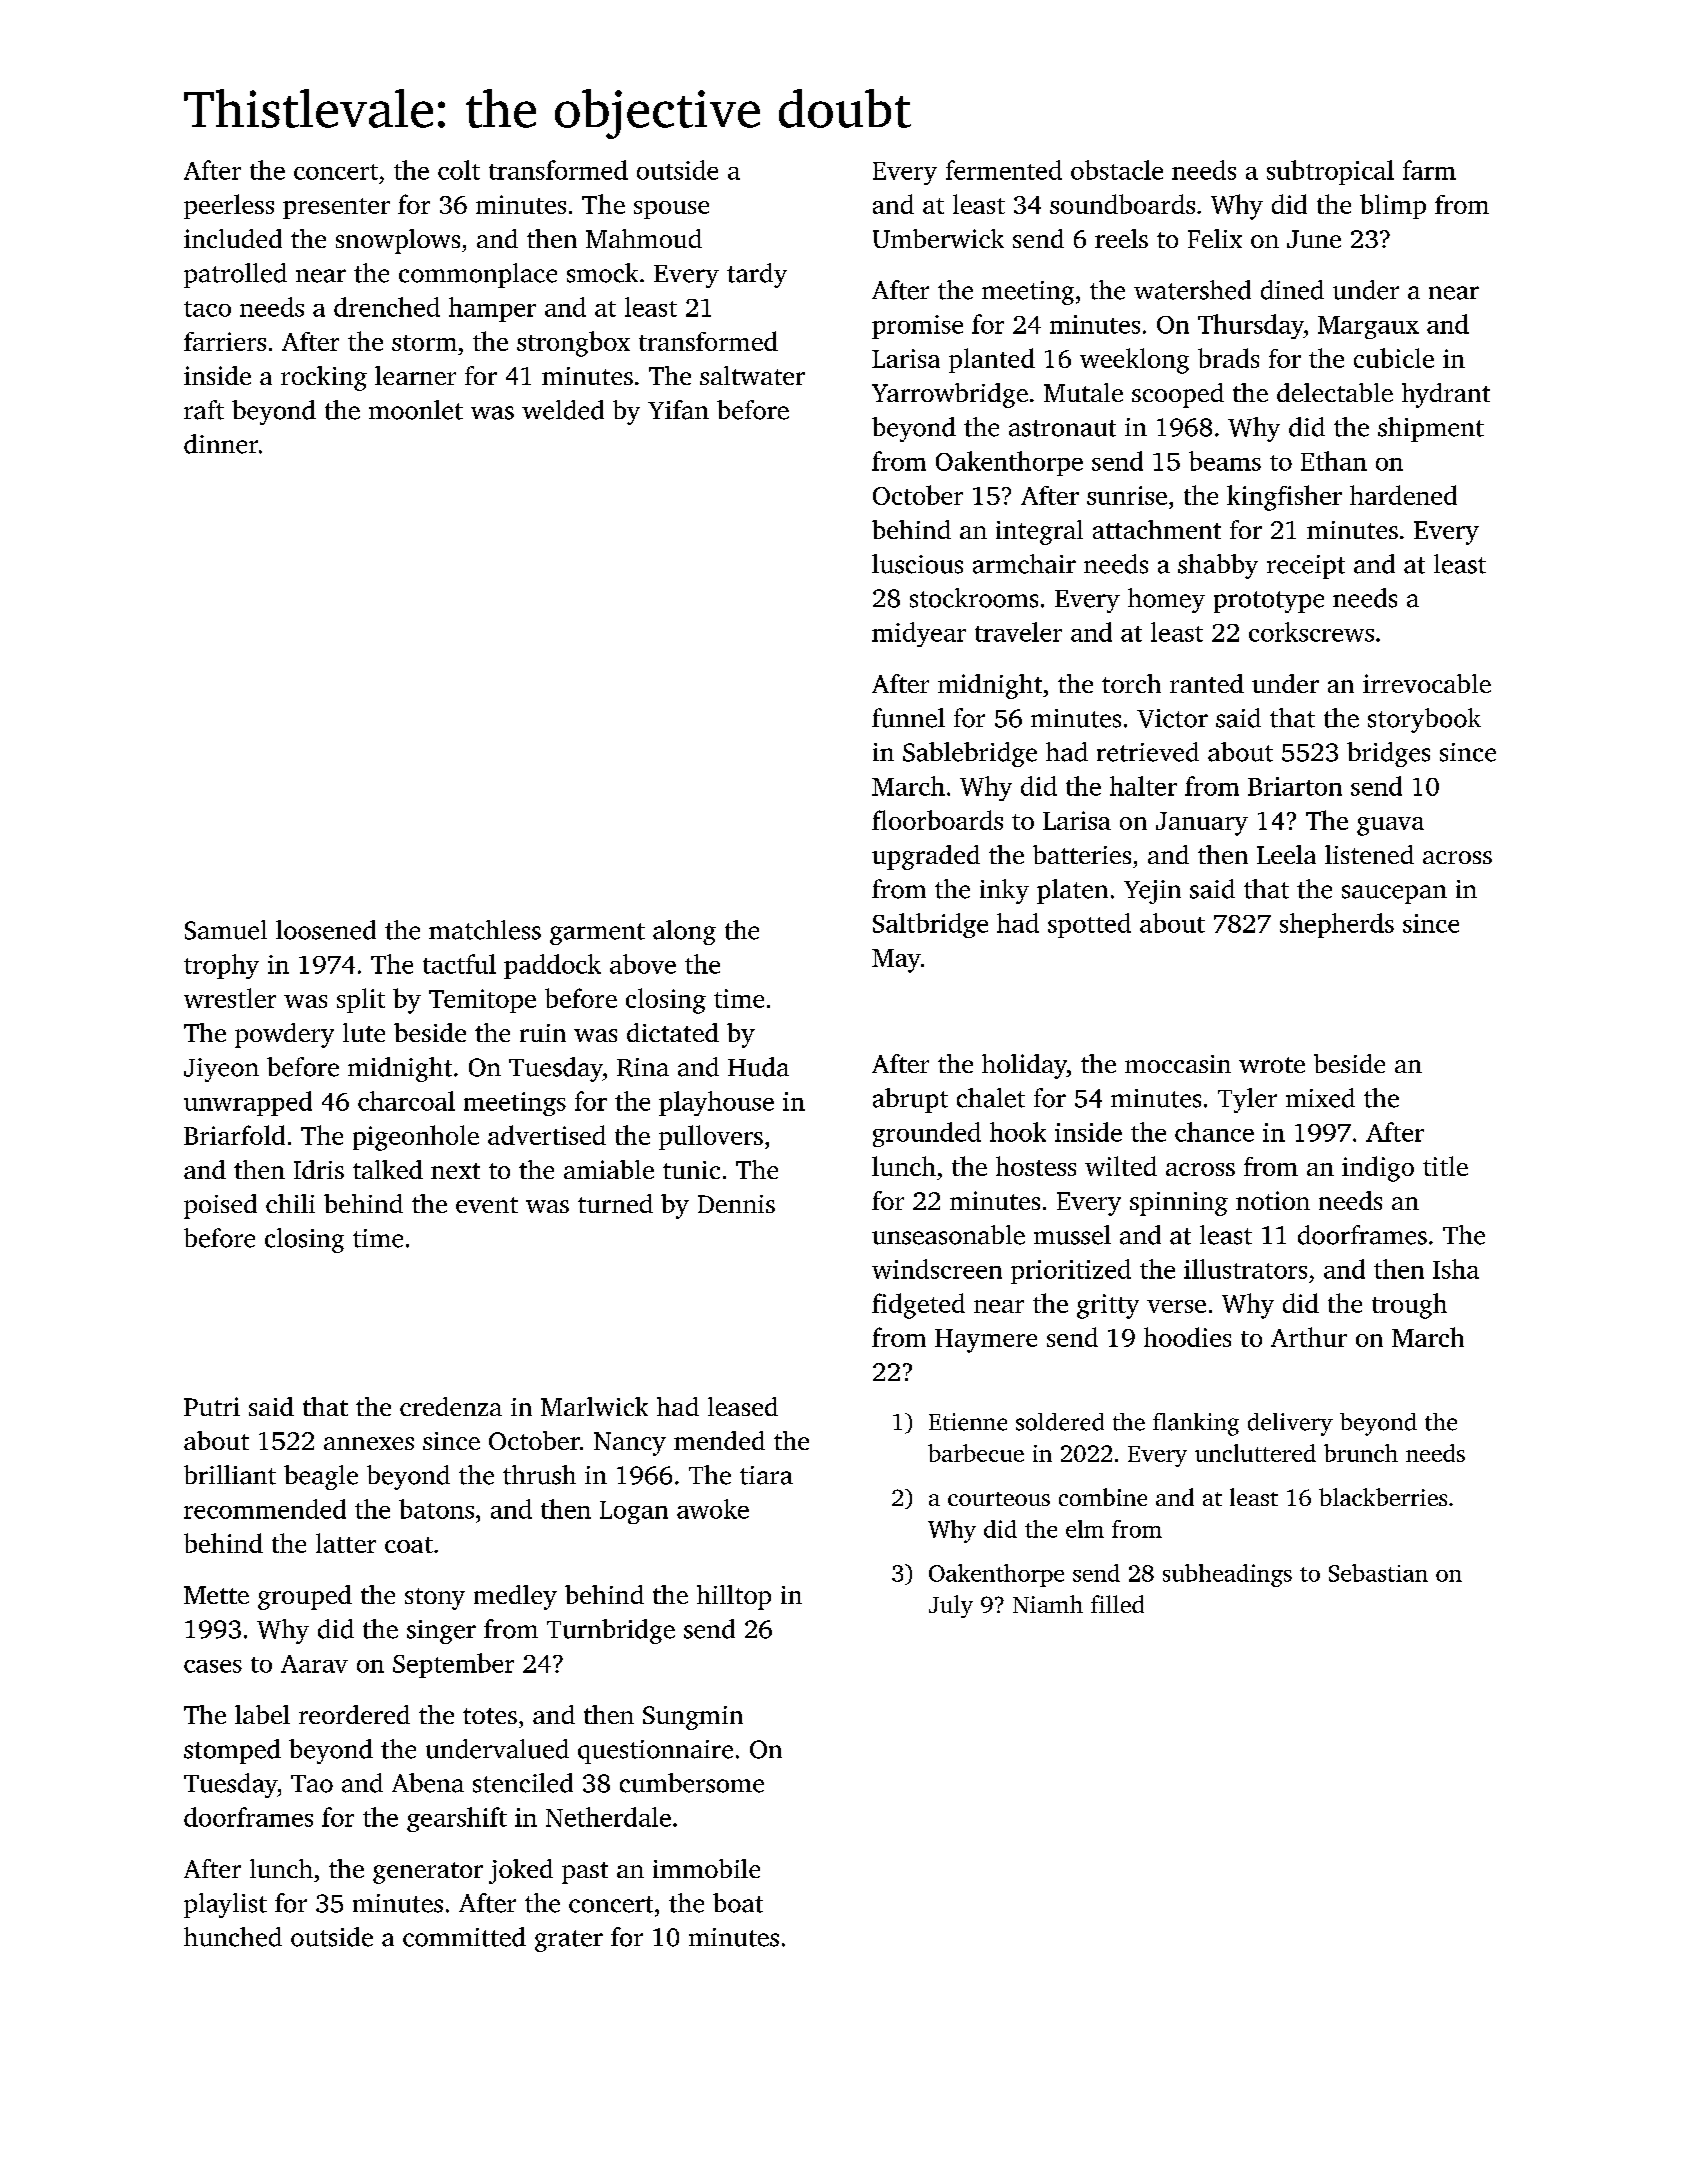  Describe the element at coordinates (908, 718) in the image. I see `funnel` at that location.
